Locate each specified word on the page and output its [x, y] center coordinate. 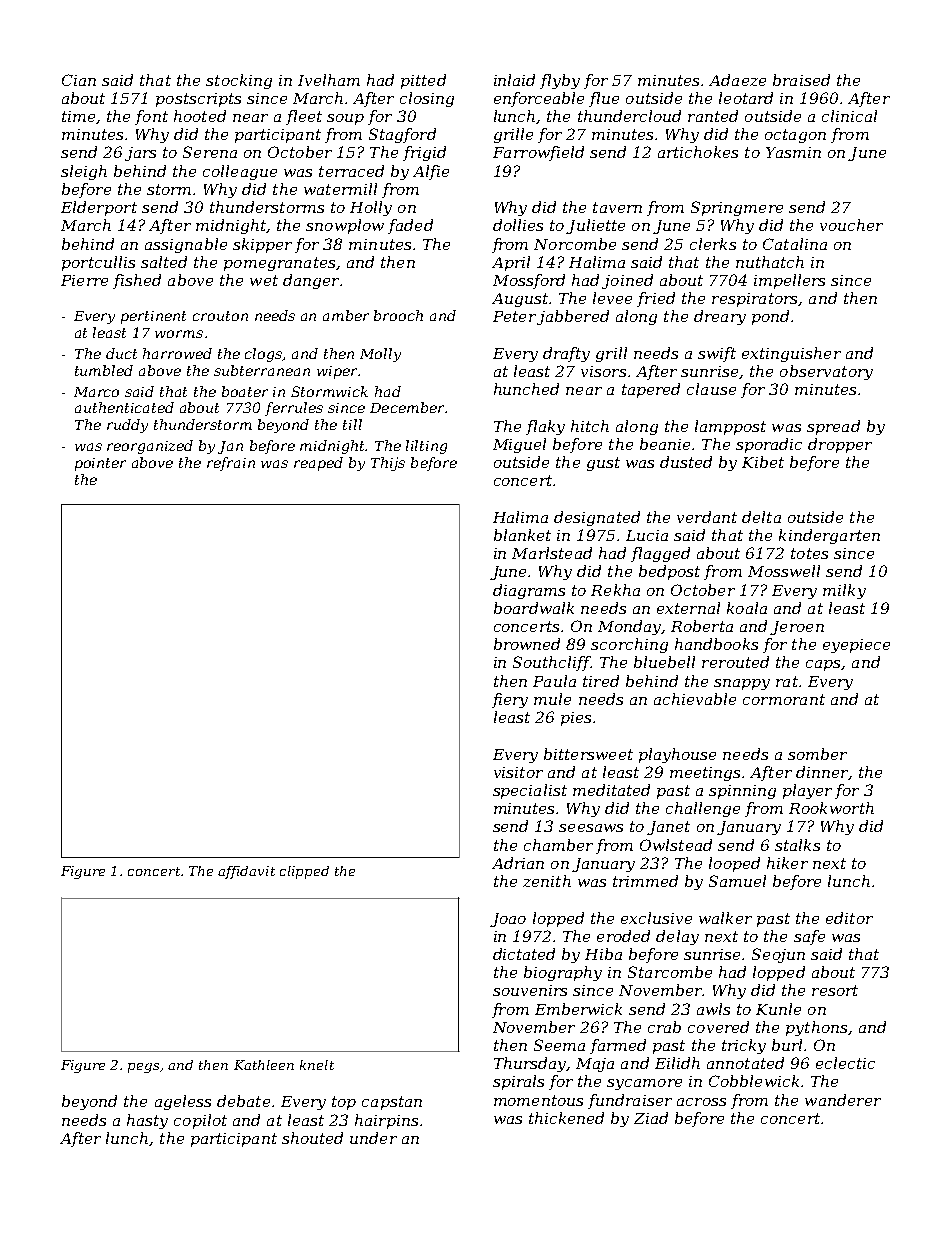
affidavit [246, 872]
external [688, 608]
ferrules [294, 409]
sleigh [84, 172]
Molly [380, 355]
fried [656, 299]
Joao [508, 920]
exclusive [656, 918]
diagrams [529, 591]
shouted [312, 1138]
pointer [100, 464]
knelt [317, 1065]
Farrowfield [538, 153]
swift [717, 354]
